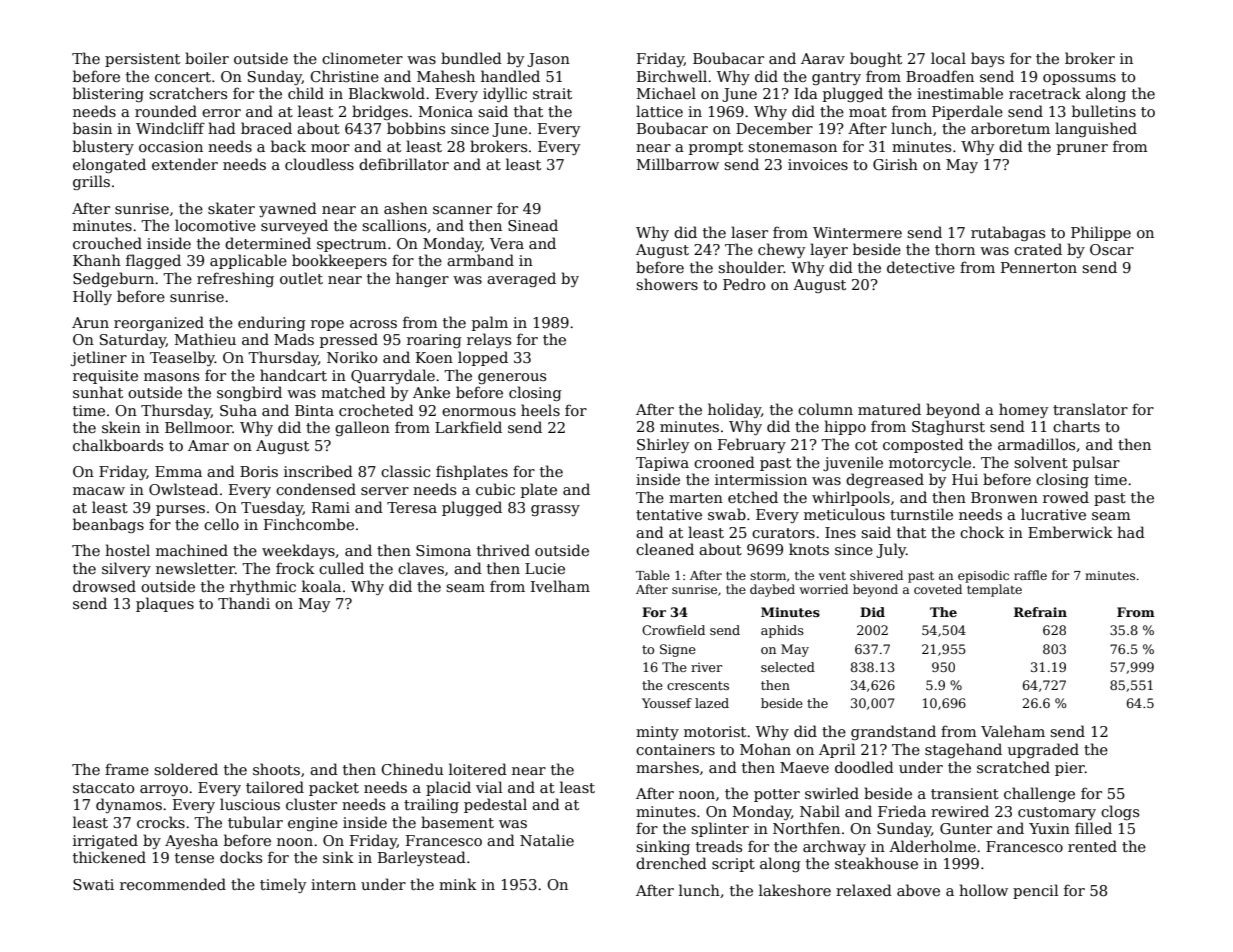 The width and height of the image is (1233, 952). What do you see at coordinates (667, 284) in the image?
I see `showers` at bounding box center [667, 284].
